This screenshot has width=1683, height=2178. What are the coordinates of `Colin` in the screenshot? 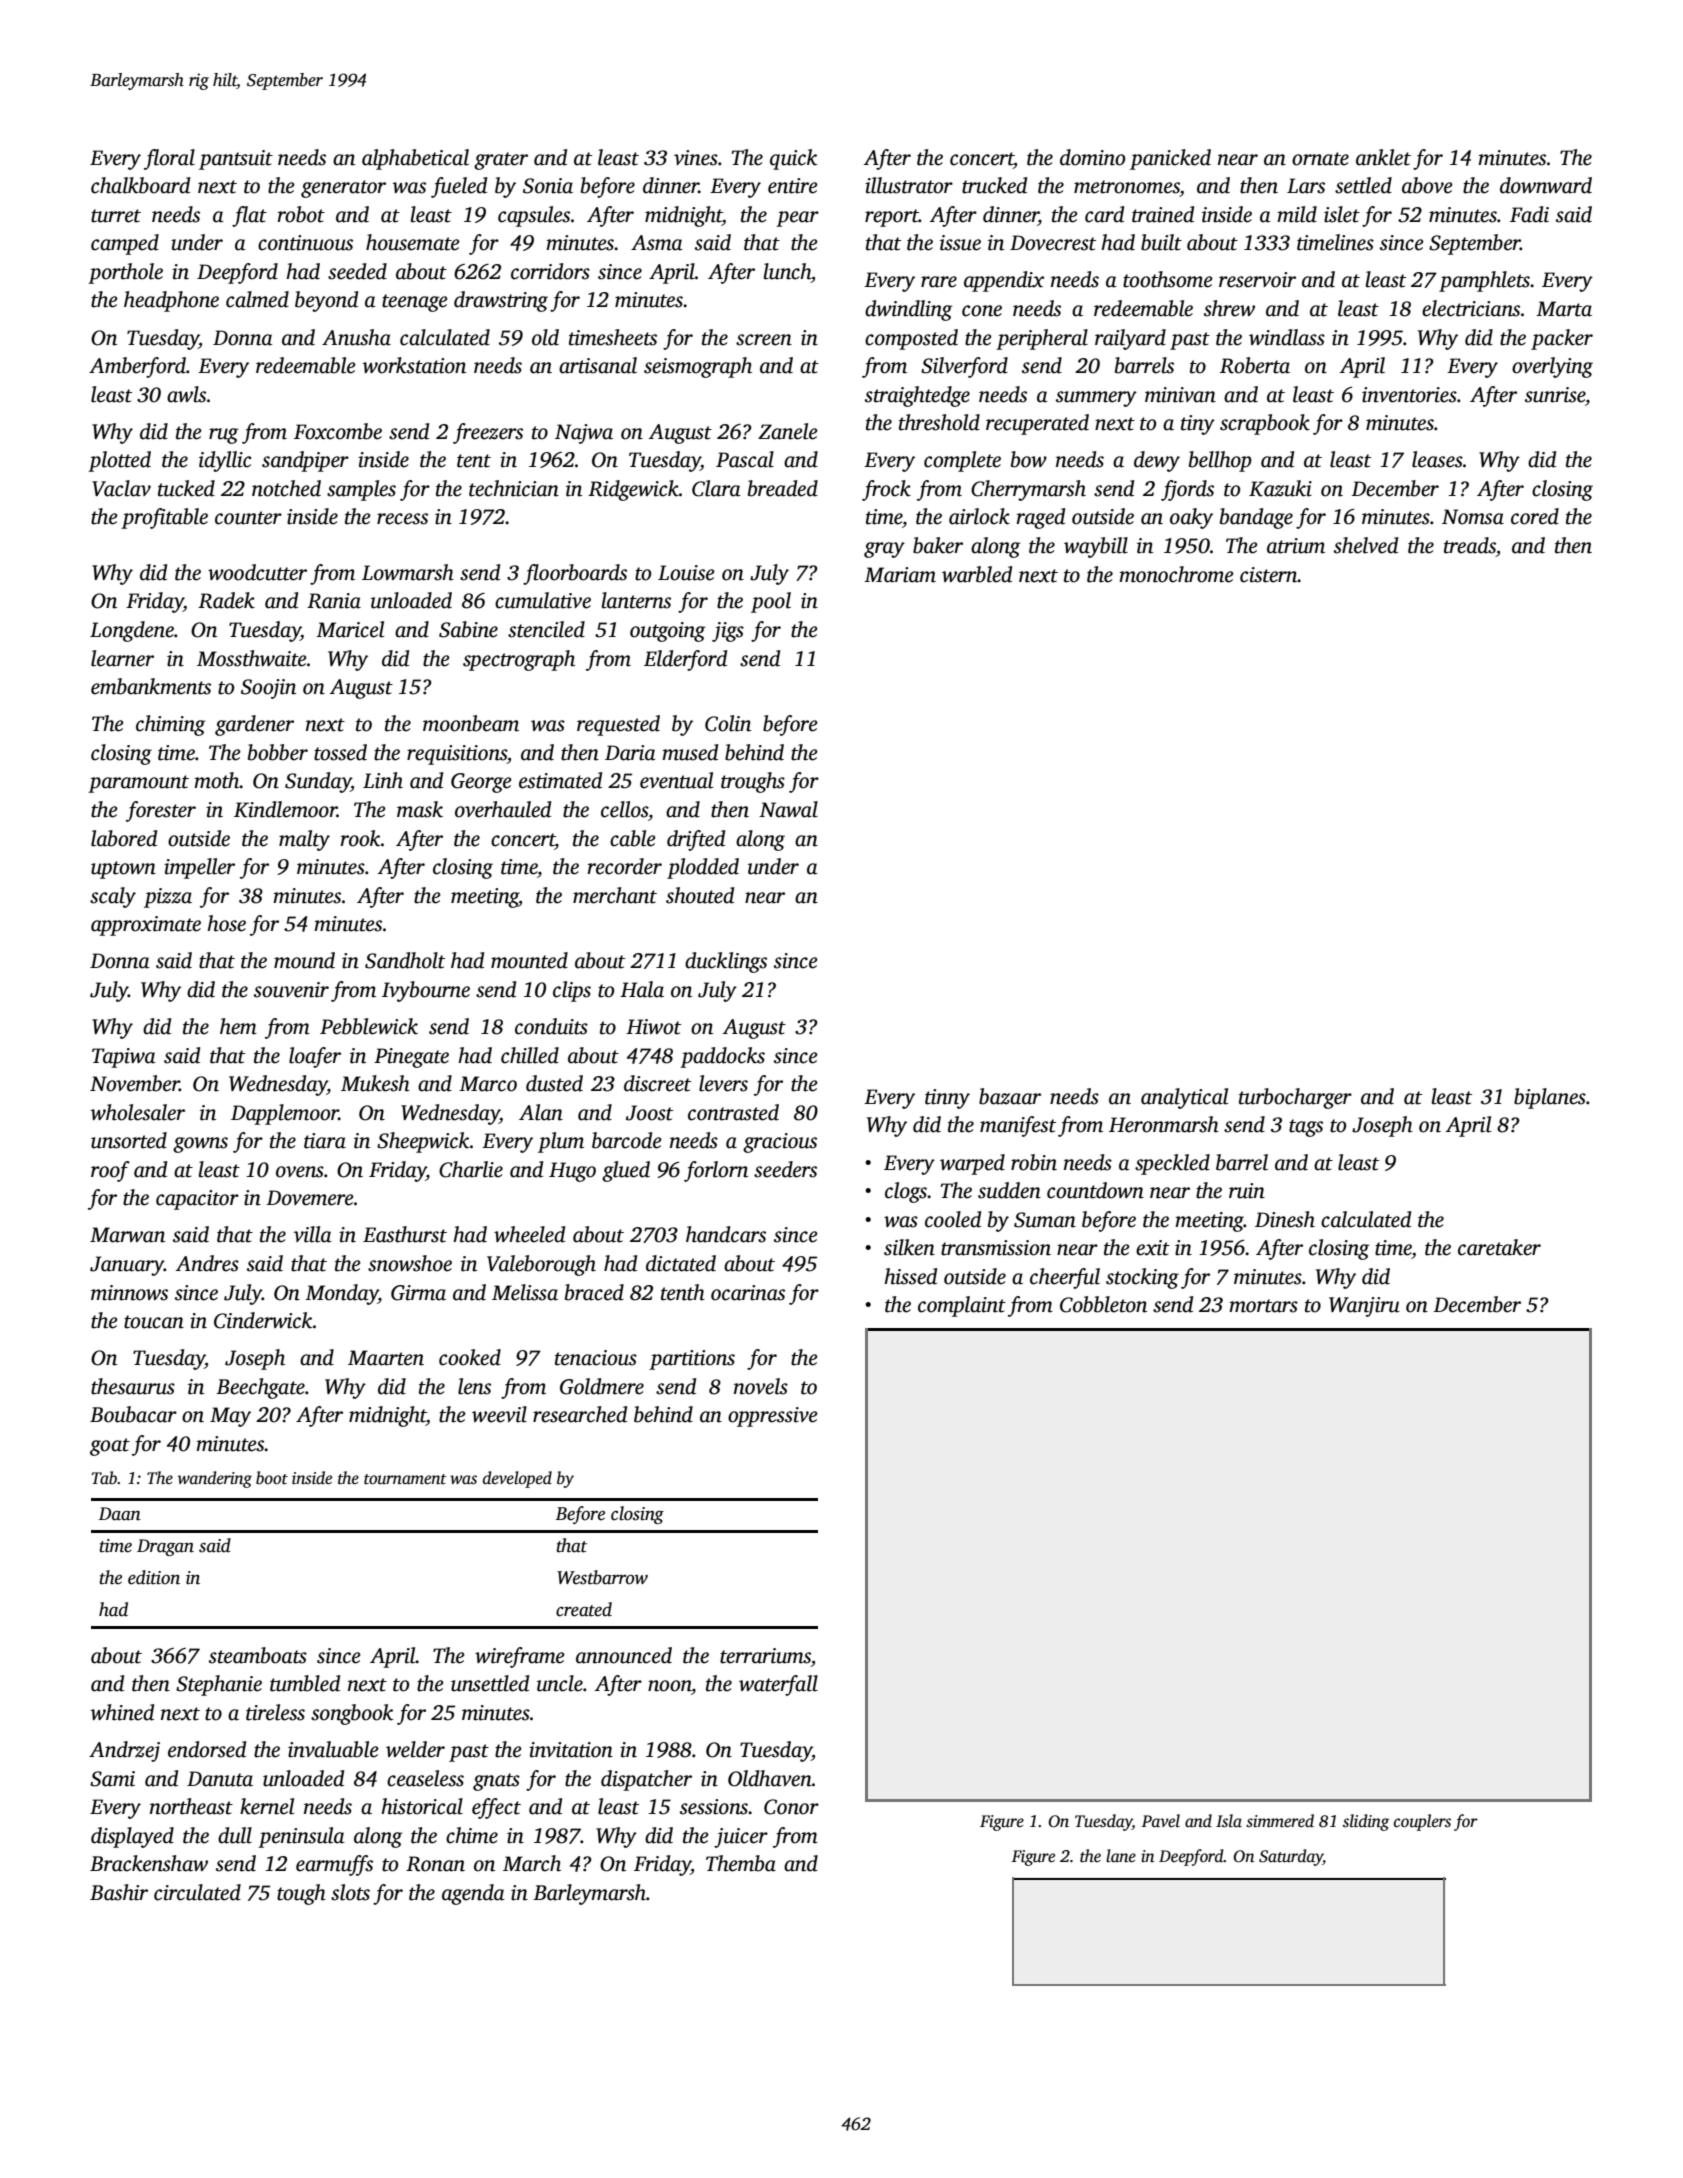 It's located at (728, 723).
